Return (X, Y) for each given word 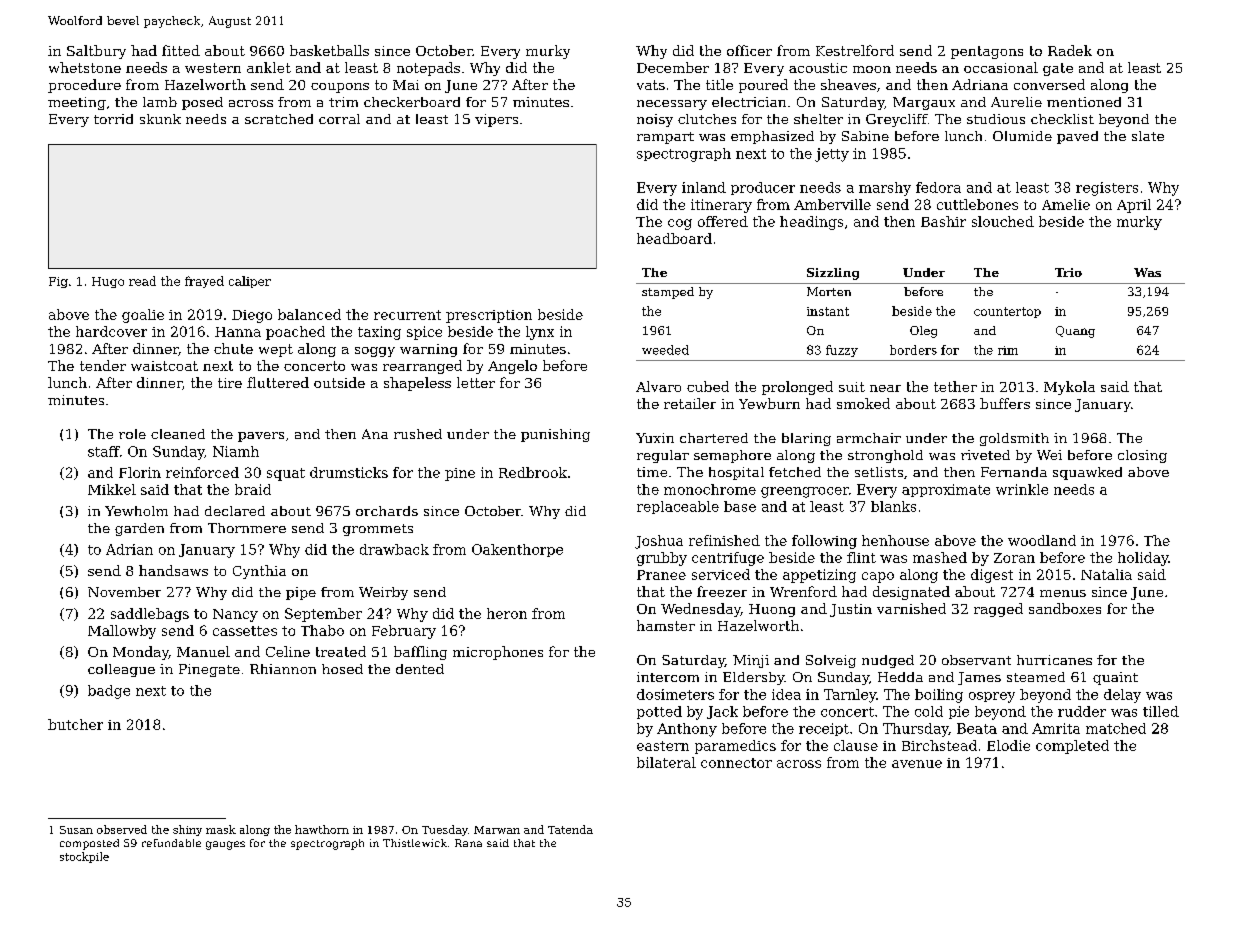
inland (704, 187)
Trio (1068, 272)
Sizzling (833, 274)
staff (104, 451)
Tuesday (445, 830)
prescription (489, 316)
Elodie (1008, 745)
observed (122, 829)
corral (339, 119)
